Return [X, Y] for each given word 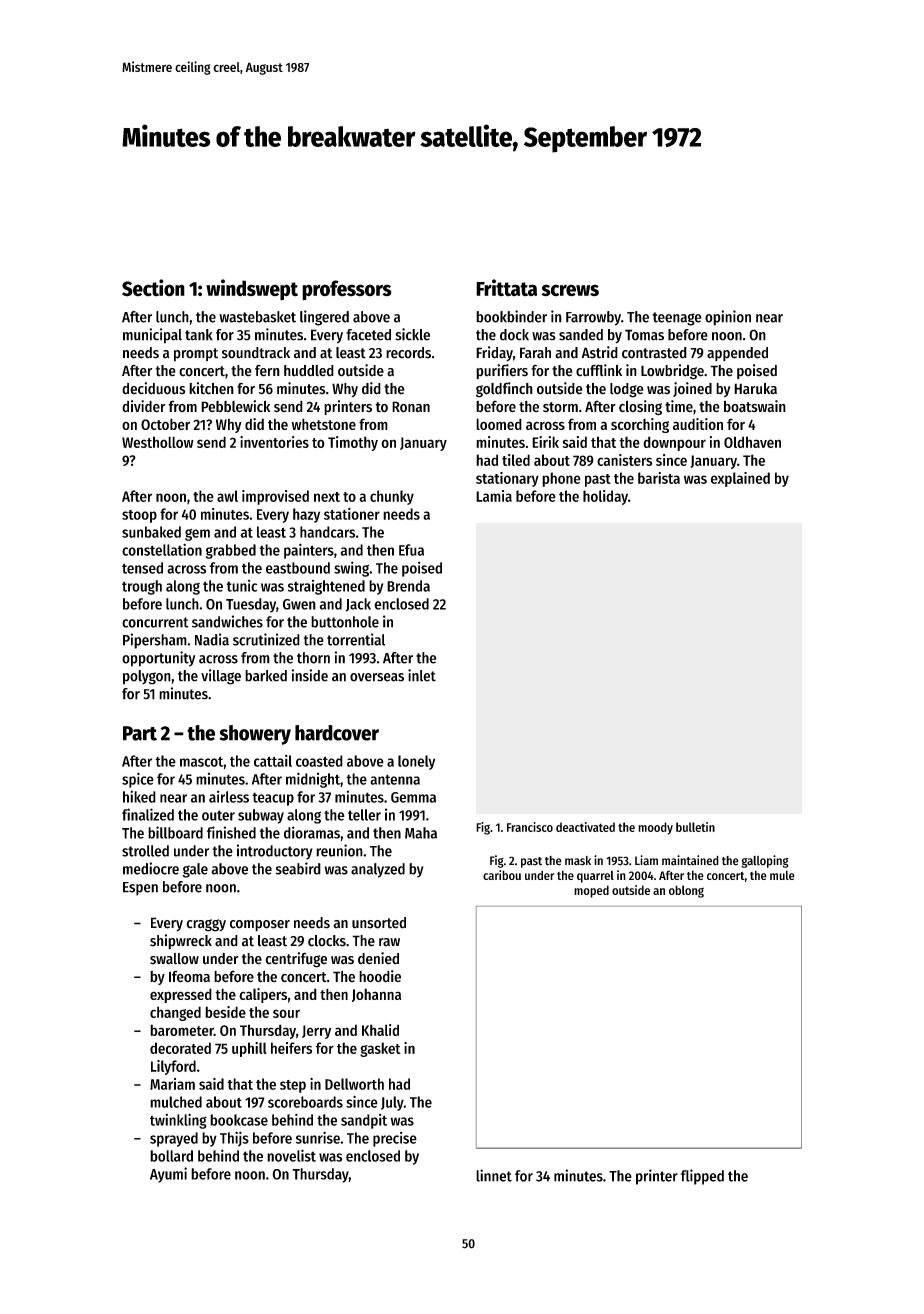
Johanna [376, 995]
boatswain [755, 406]
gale [195, 870]
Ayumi [168, 1175]
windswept [252, 290]
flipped [702, 1177]
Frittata [506, 288]
